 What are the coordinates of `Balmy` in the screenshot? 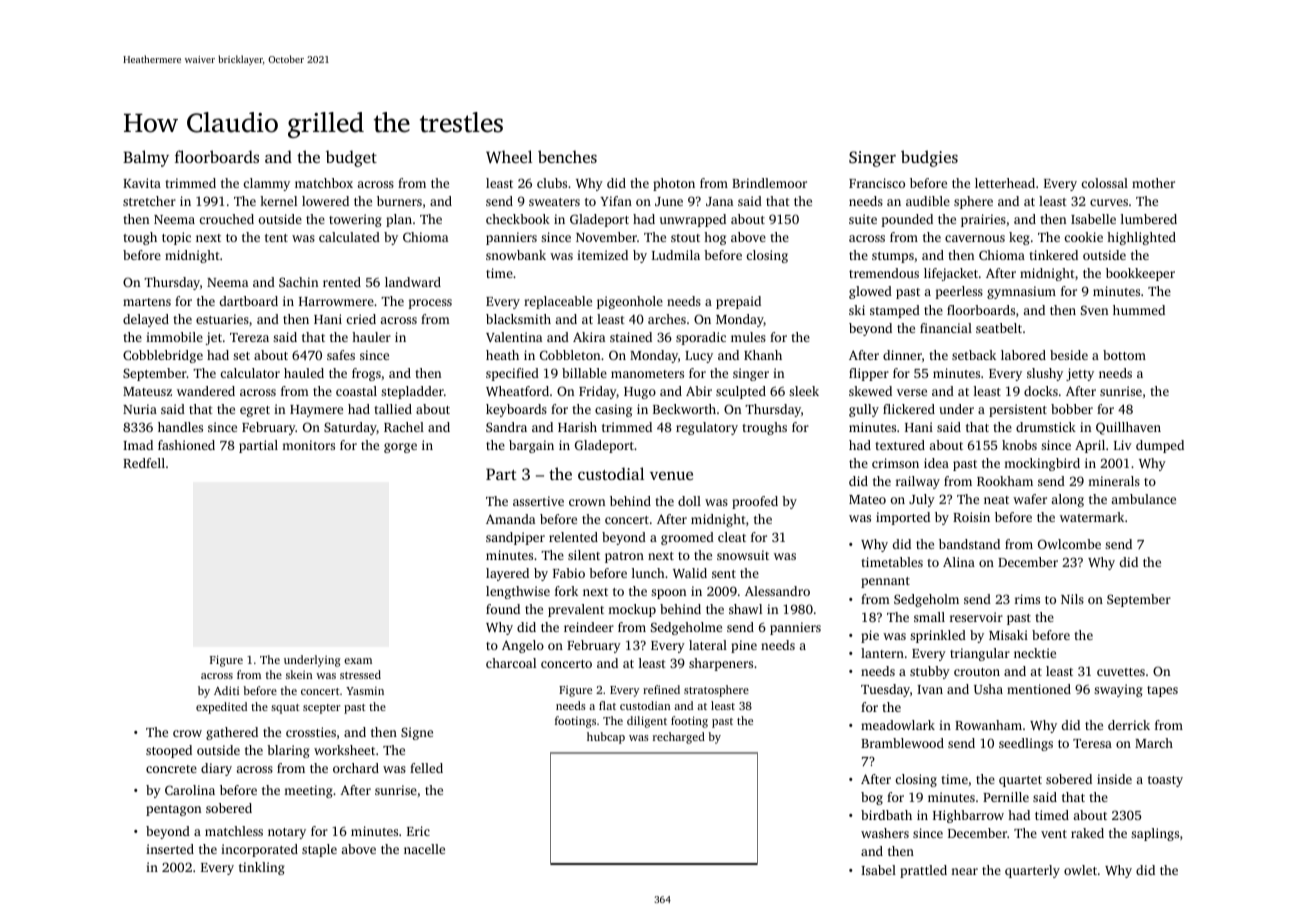 It's located at (146, 158).
